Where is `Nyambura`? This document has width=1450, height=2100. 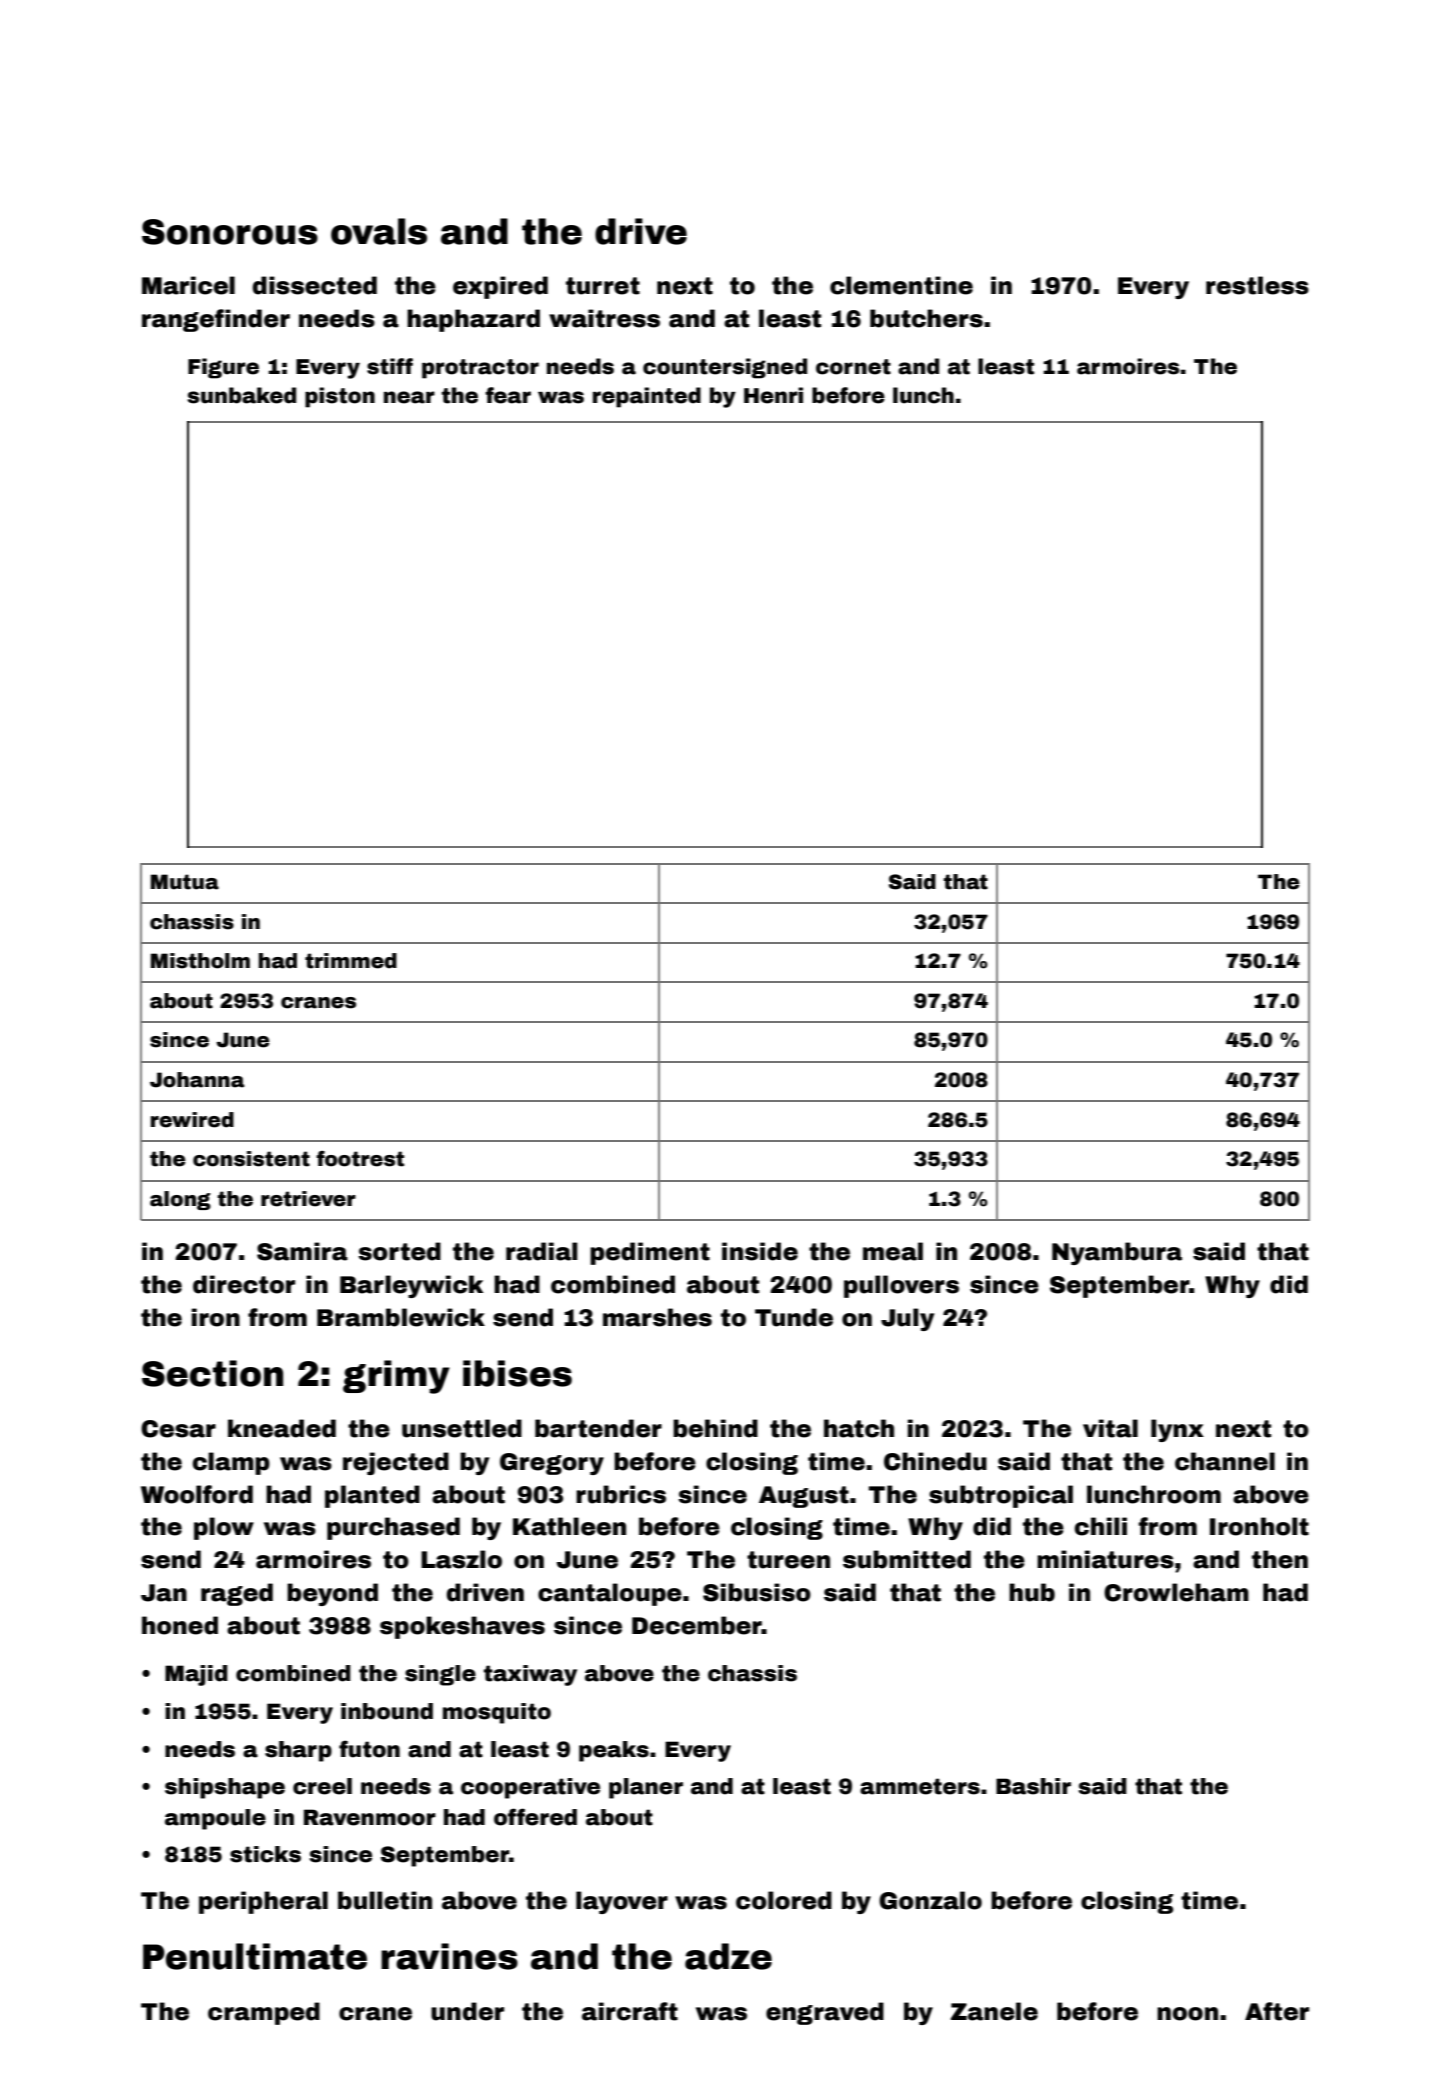
Nyambura is located at coordinates (1117, 1253).
